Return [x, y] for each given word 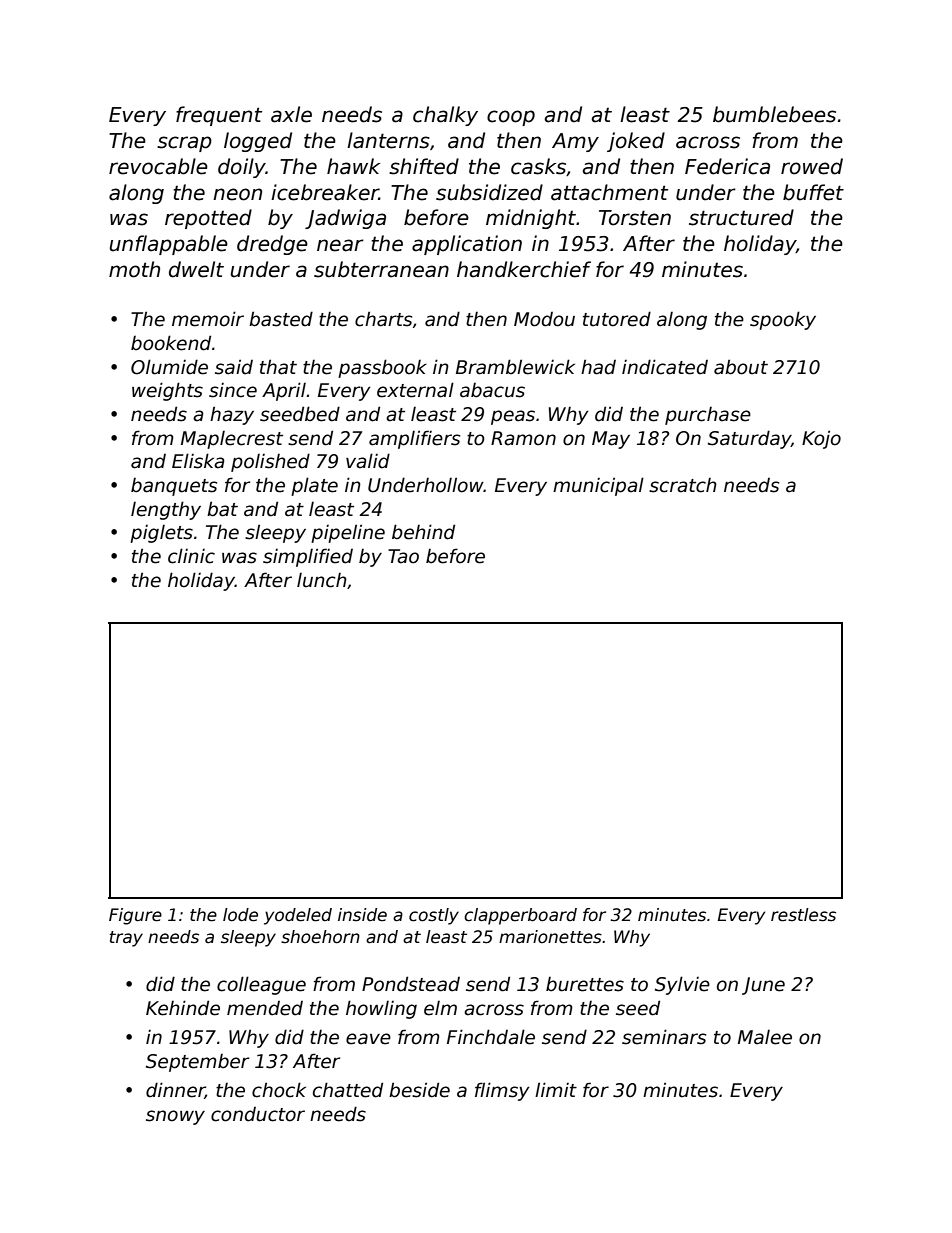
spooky [783, 320]
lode [240, 915]
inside [362, 915]
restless [803, 915]
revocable [158, 166]
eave [368, 1039]
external [415, 390]
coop [511, 118]
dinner [175, 1090]
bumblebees [774, 114]
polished [270, 462]
